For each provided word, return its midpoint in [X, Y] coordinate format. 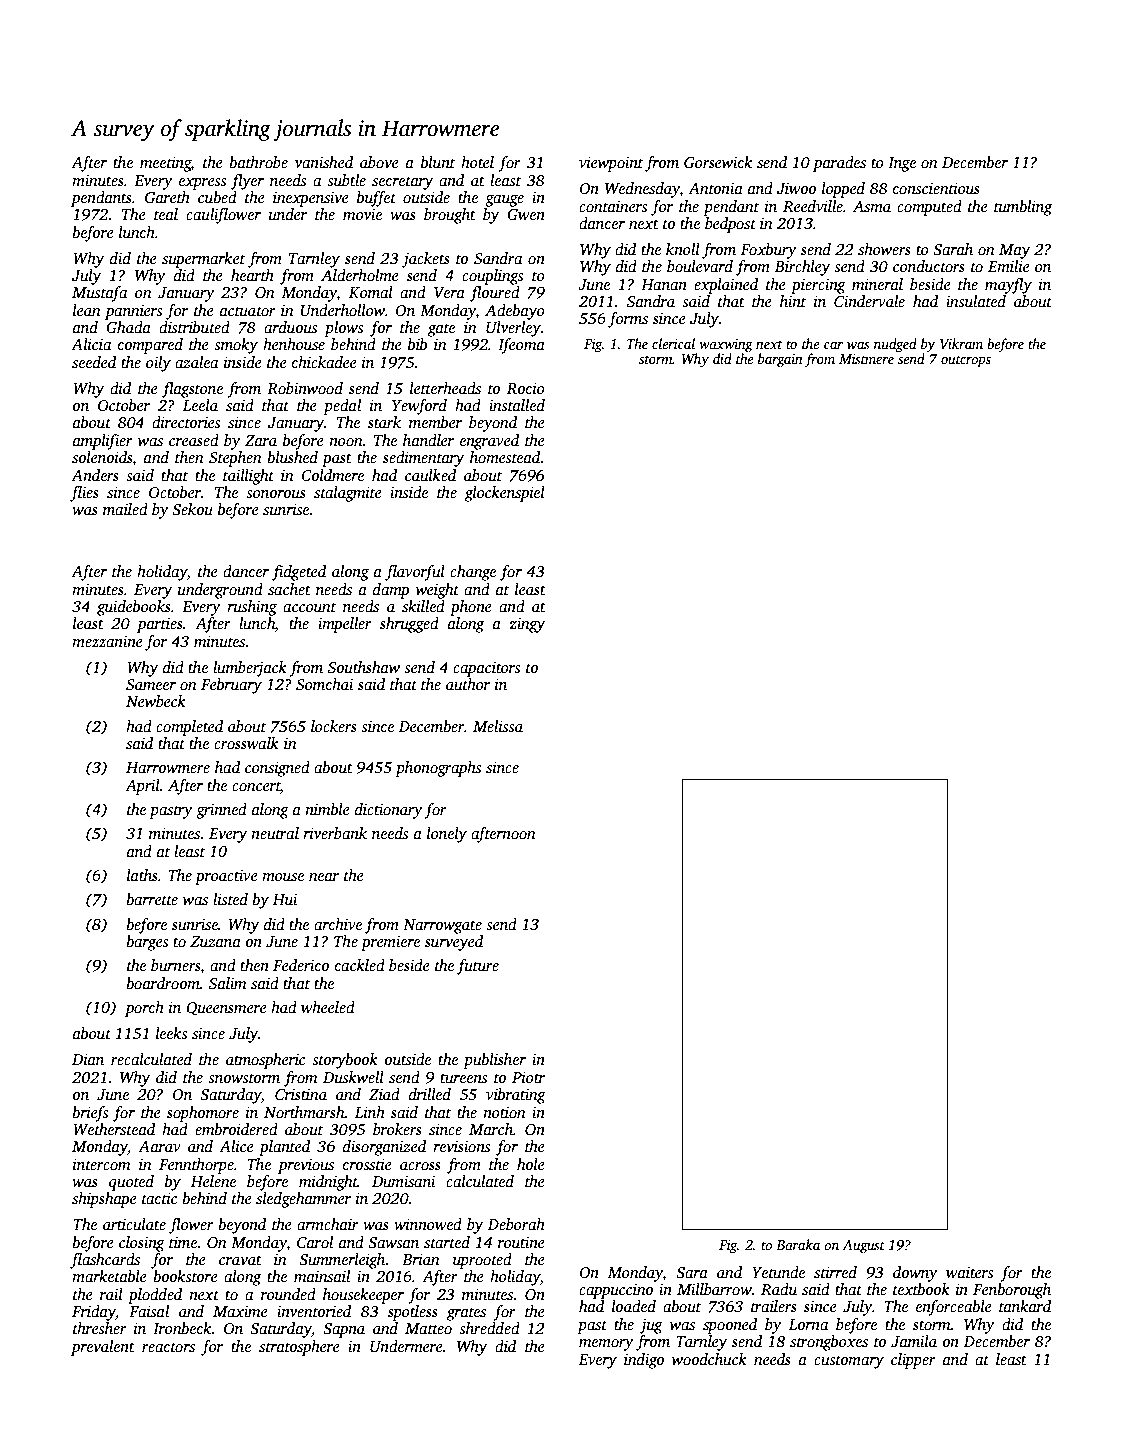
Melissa [498, 726]
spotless [413, 1313]
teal [166, 214]
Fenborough [1012, 1291]
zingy [527, 625]
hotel [477, 162]
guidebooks [134, 608]
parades [839, 164]
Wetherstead [114, 1129]
